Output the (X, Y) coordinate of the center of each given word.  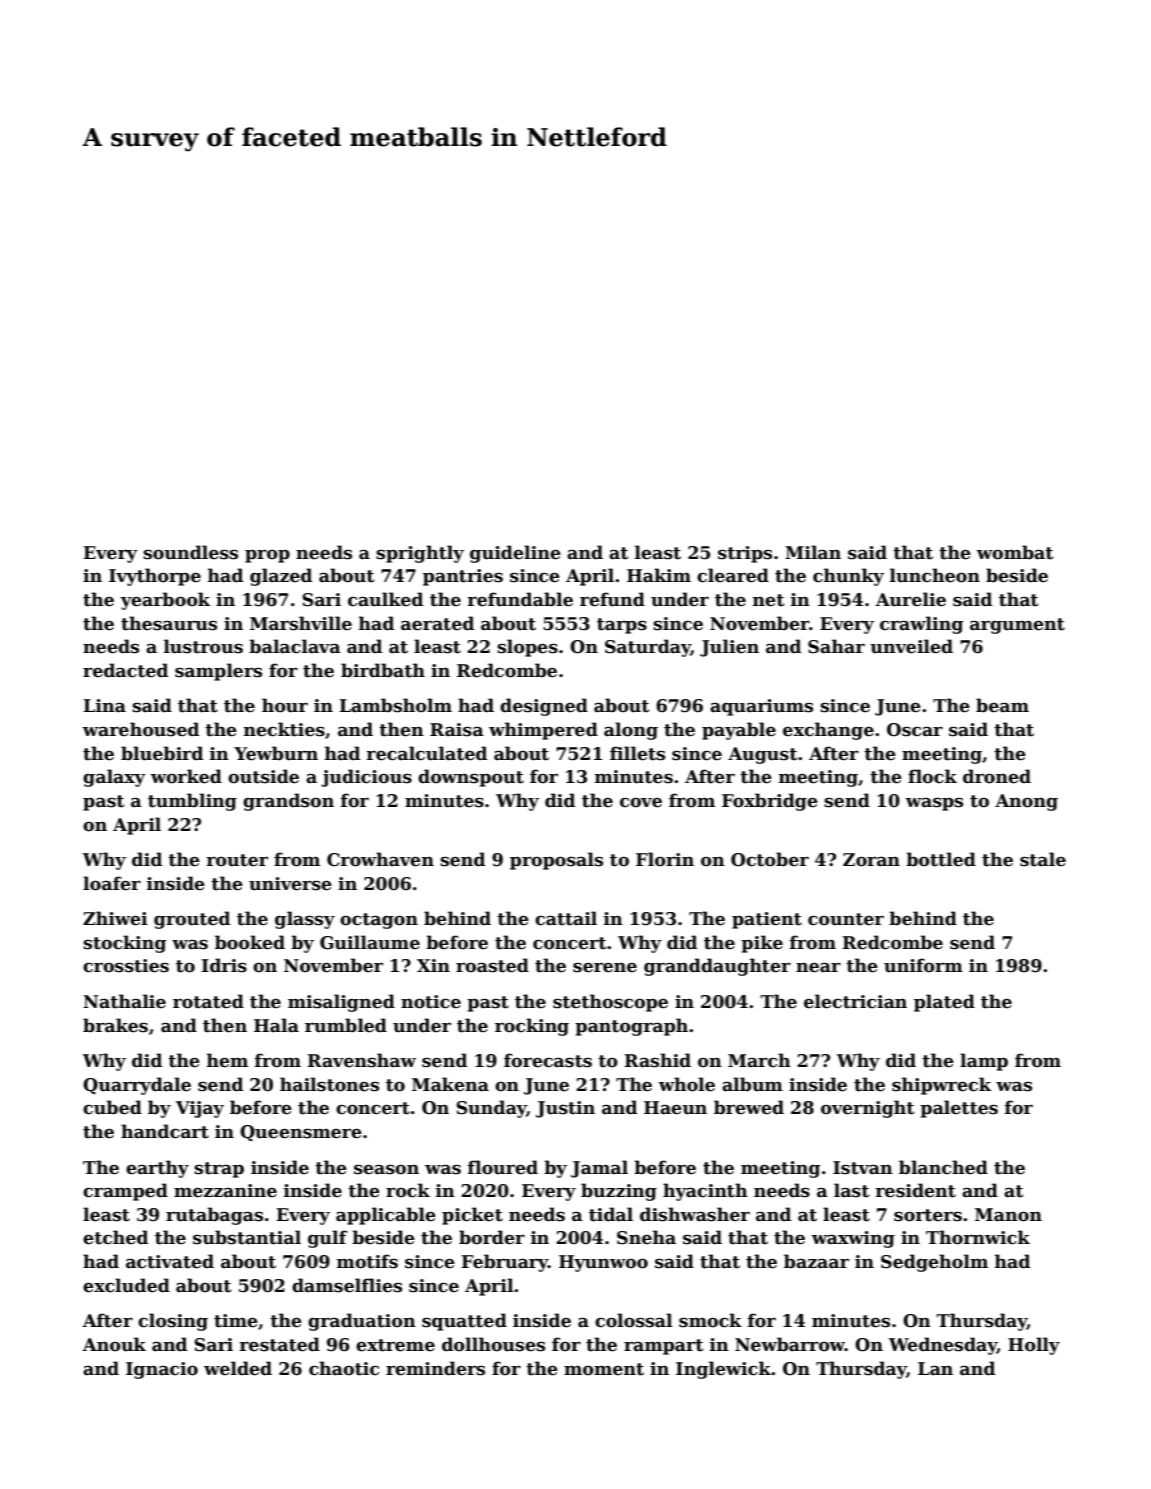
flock (932, 776)
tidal (611, 1214)
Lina (104, 706)
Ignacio (162, 1370)
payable (739, 731)
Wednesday (943, 1346)
